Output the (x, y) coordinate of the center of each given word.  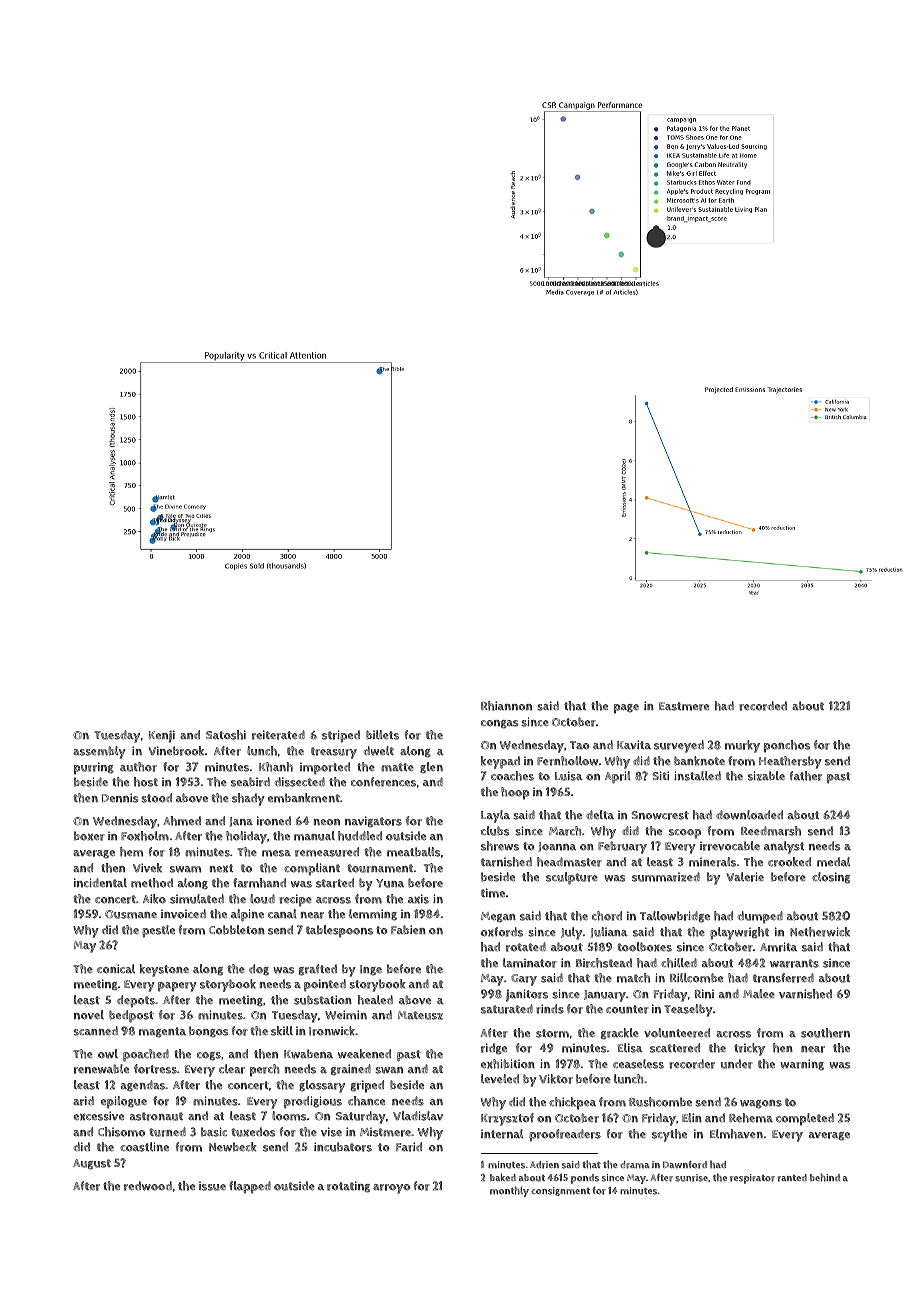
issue (212, 1186)
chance (366, 1101)
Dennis (120, 798)
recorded (763, 706)
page (626, 709)
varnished (805, 994)
